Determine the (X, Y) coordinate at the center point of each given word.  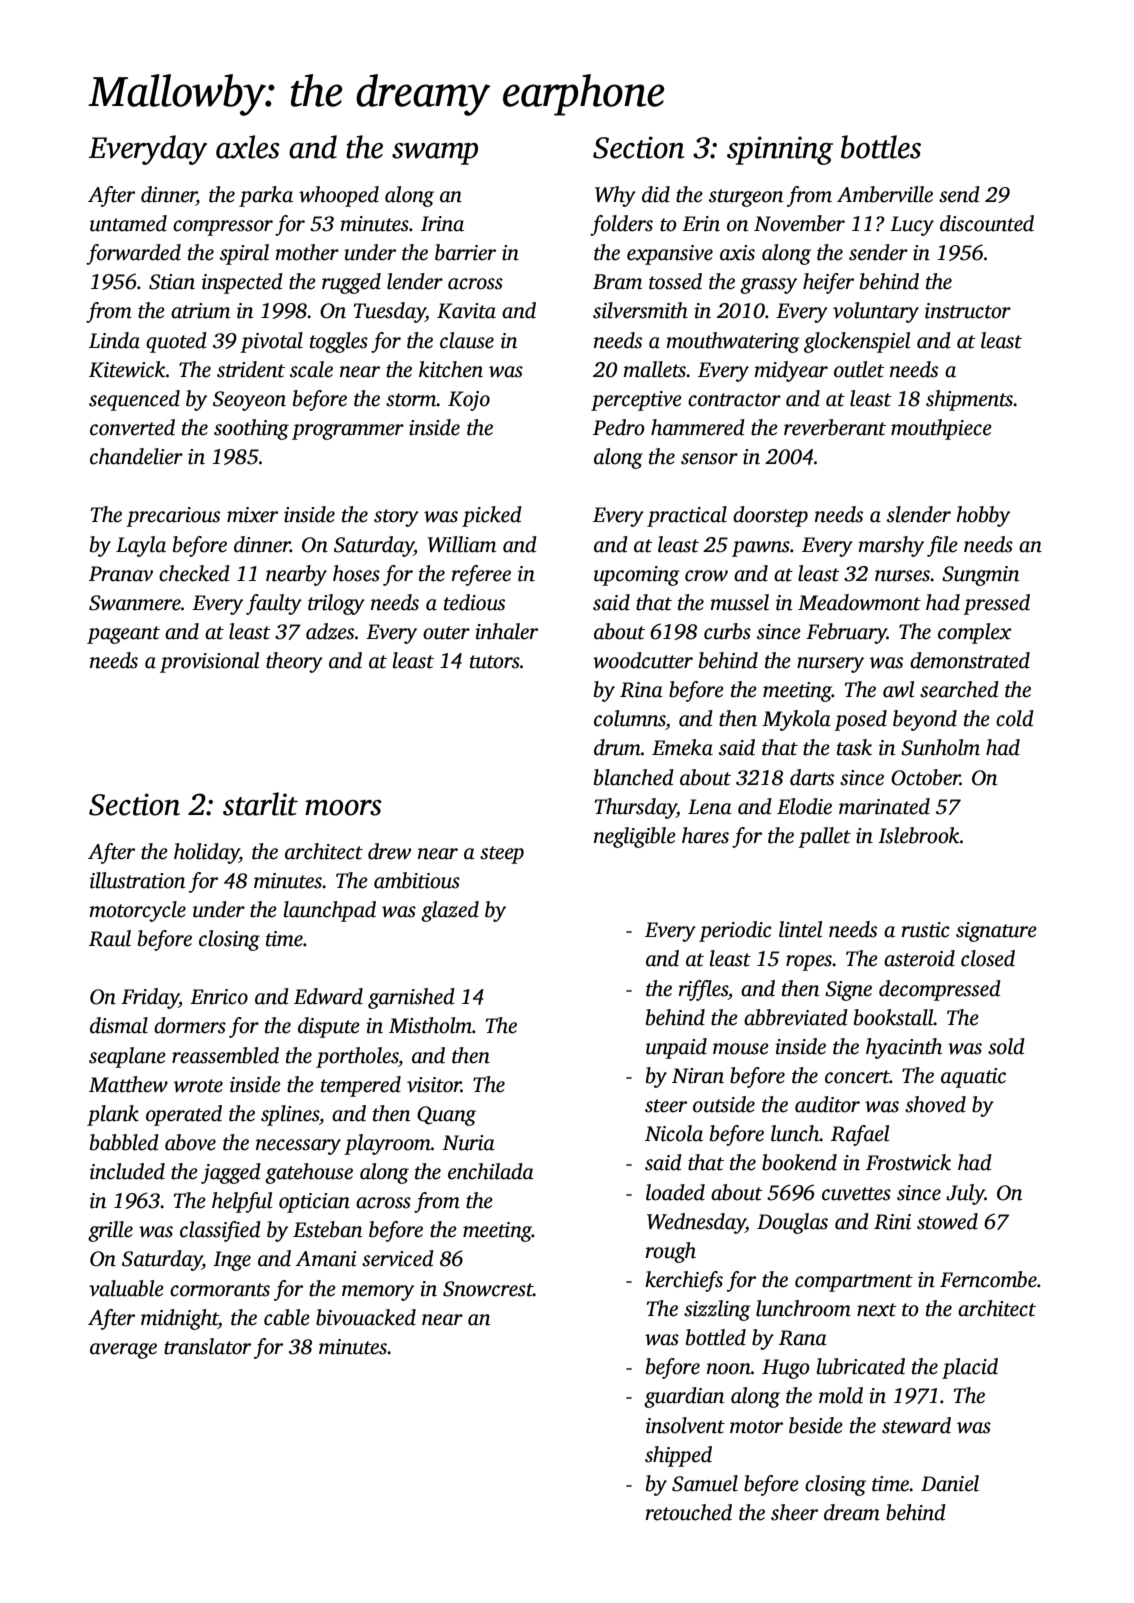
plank (113, 1115)
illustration (137, 880)
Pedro (619, 427)
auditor (827, 1104)
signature (996, 932)
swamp (435, 154)
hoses (356, 573)
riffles (703, 990)
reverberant (835, 427)
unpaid (676, 1048)
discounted (987, 223)
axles (248, 147)
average (123, 1351)
